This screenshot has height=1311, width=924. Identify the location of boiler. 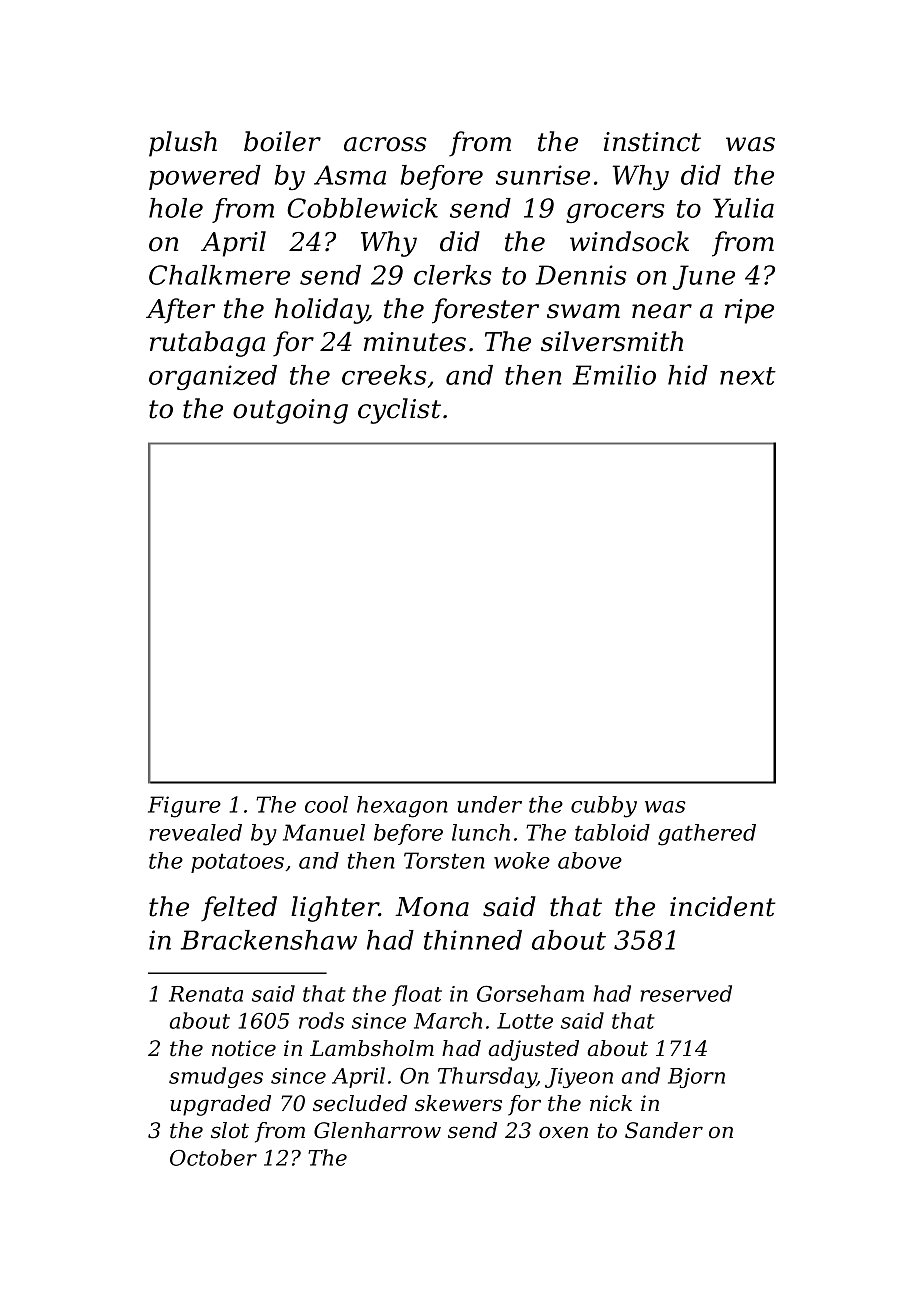
(282, 141).
